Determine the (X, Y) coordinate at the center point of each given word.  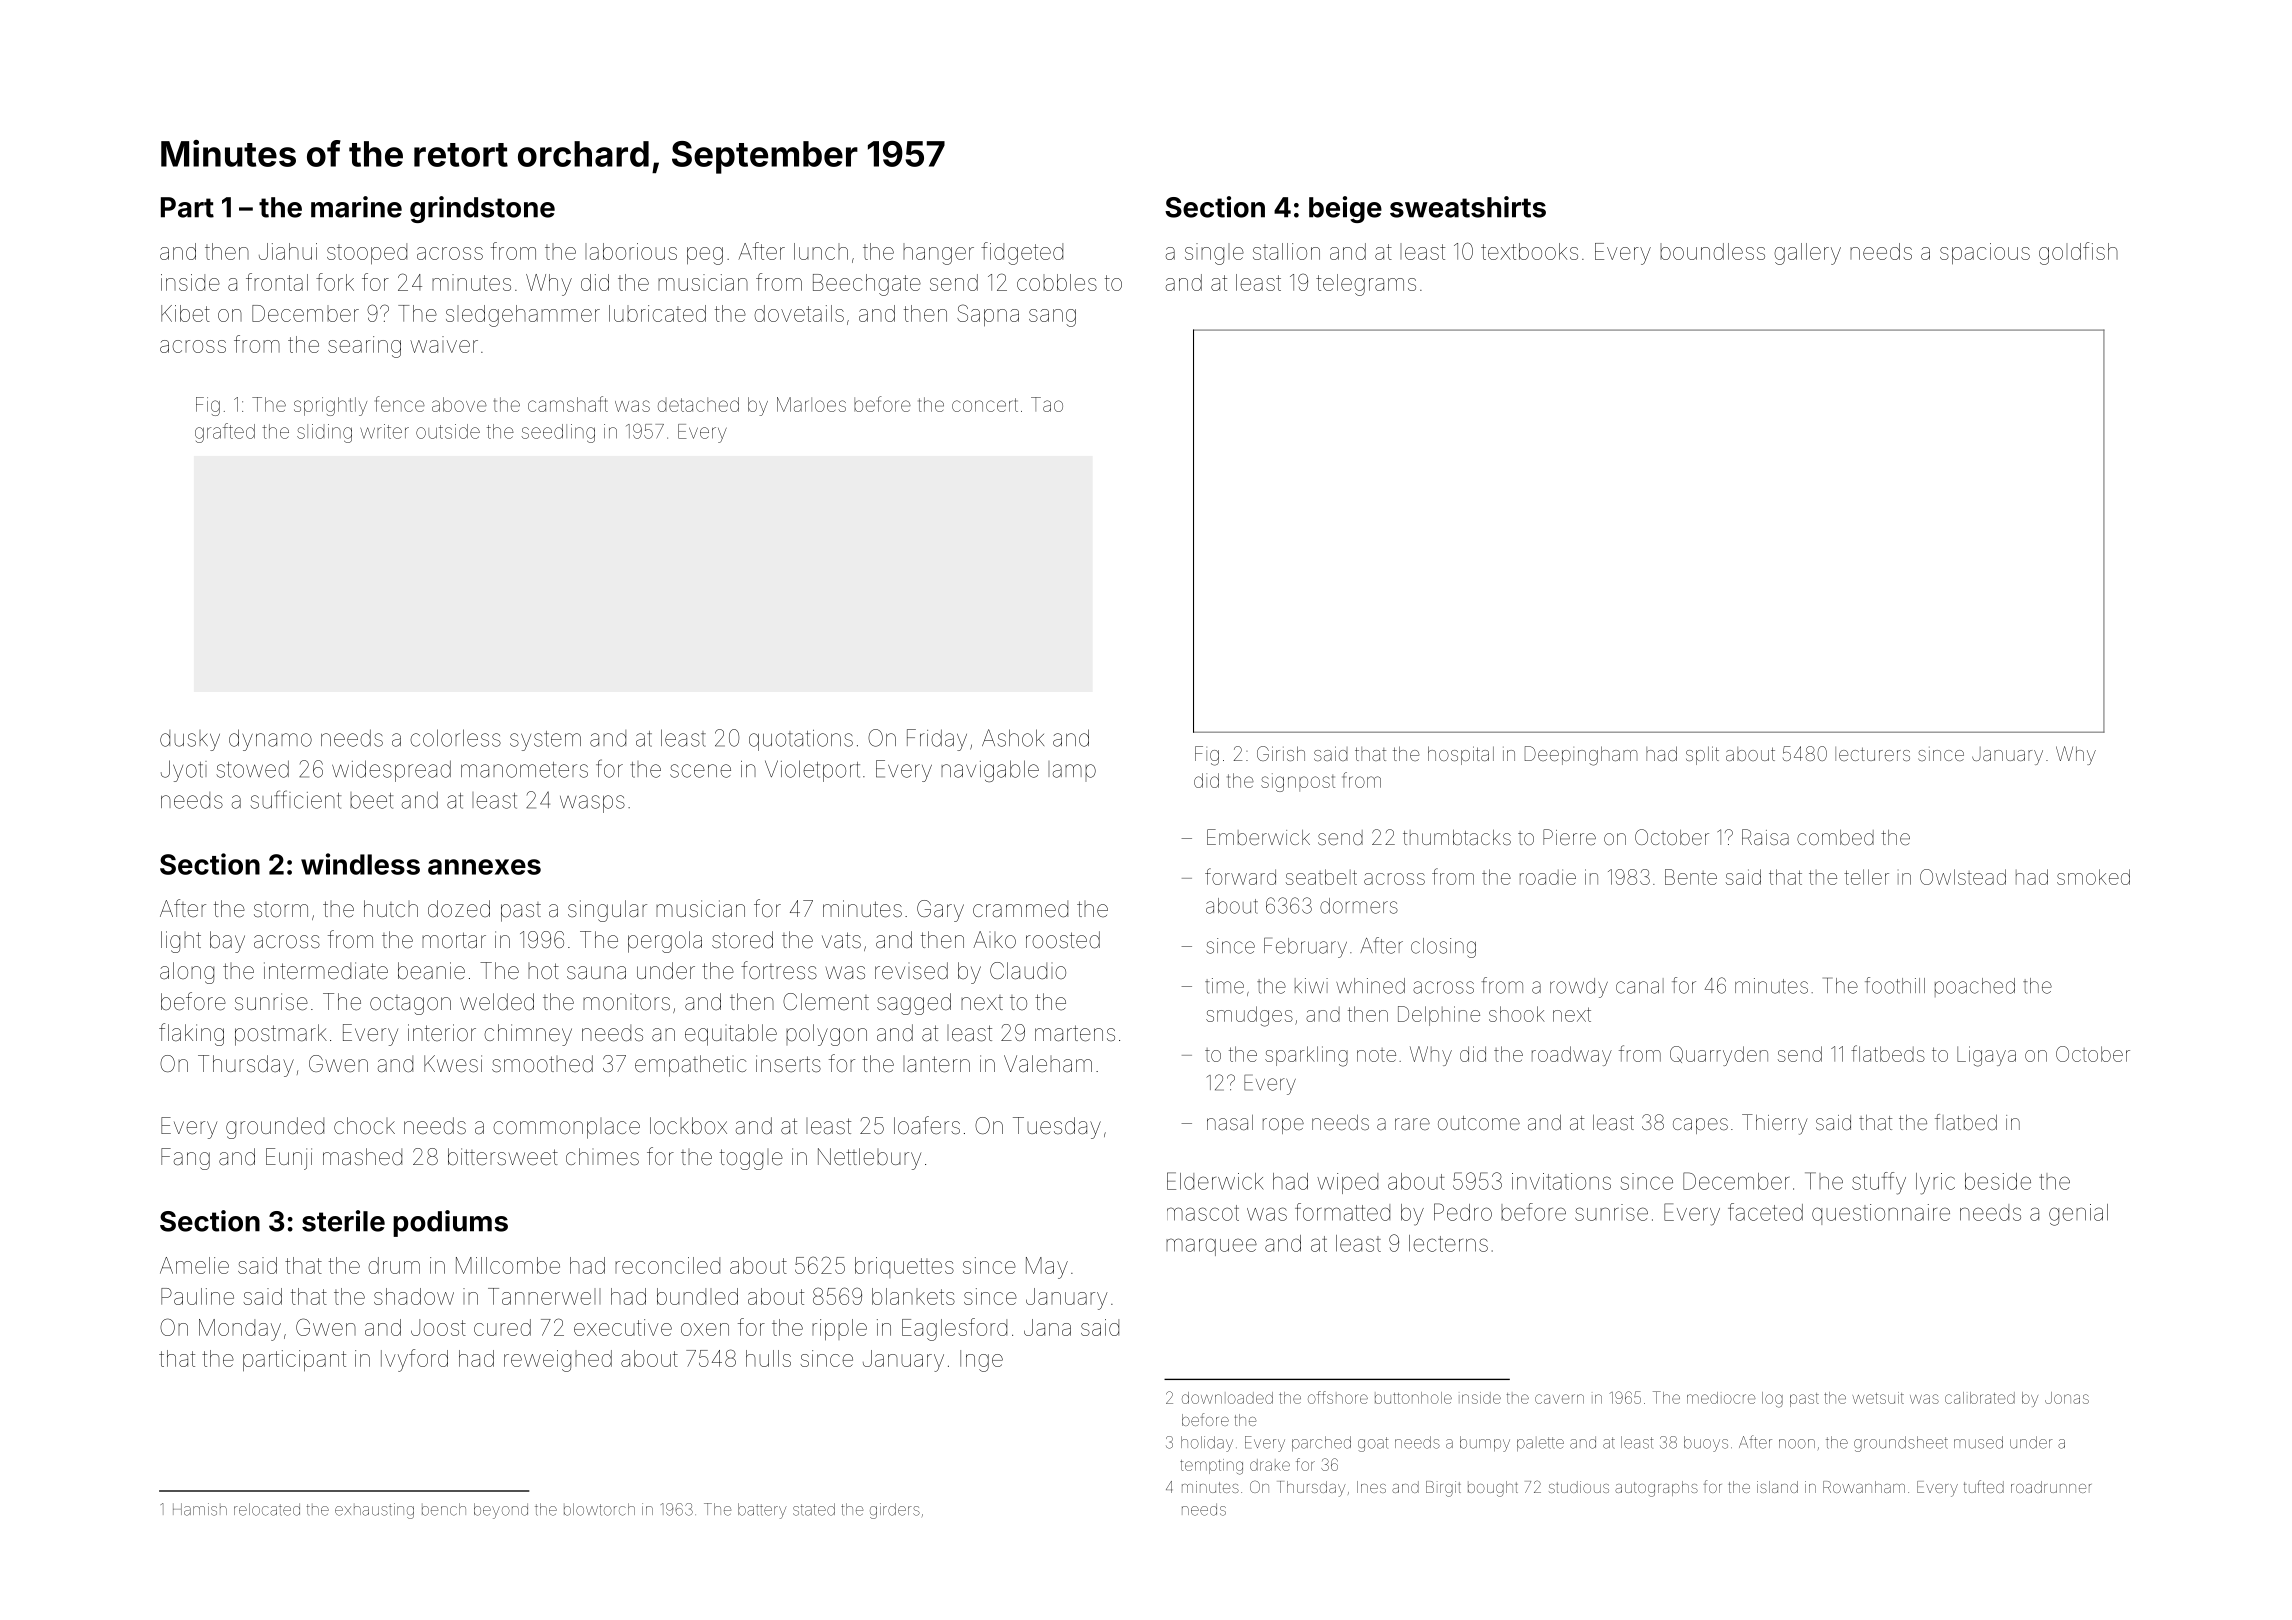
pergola (665, 942)
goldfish (2078, 253)
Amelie (194, 1265)
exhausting (374, 1511)
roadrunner (2051, 1487)
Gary (940, 911)
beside (1998, 1181)
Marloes (811, 404)
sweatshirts (1468, 207)
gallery (1807, 254)
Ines (1371, 1487)
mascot (1203, 1213)
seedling (558, 433)
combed (1835, 837)
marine (356, 207)
